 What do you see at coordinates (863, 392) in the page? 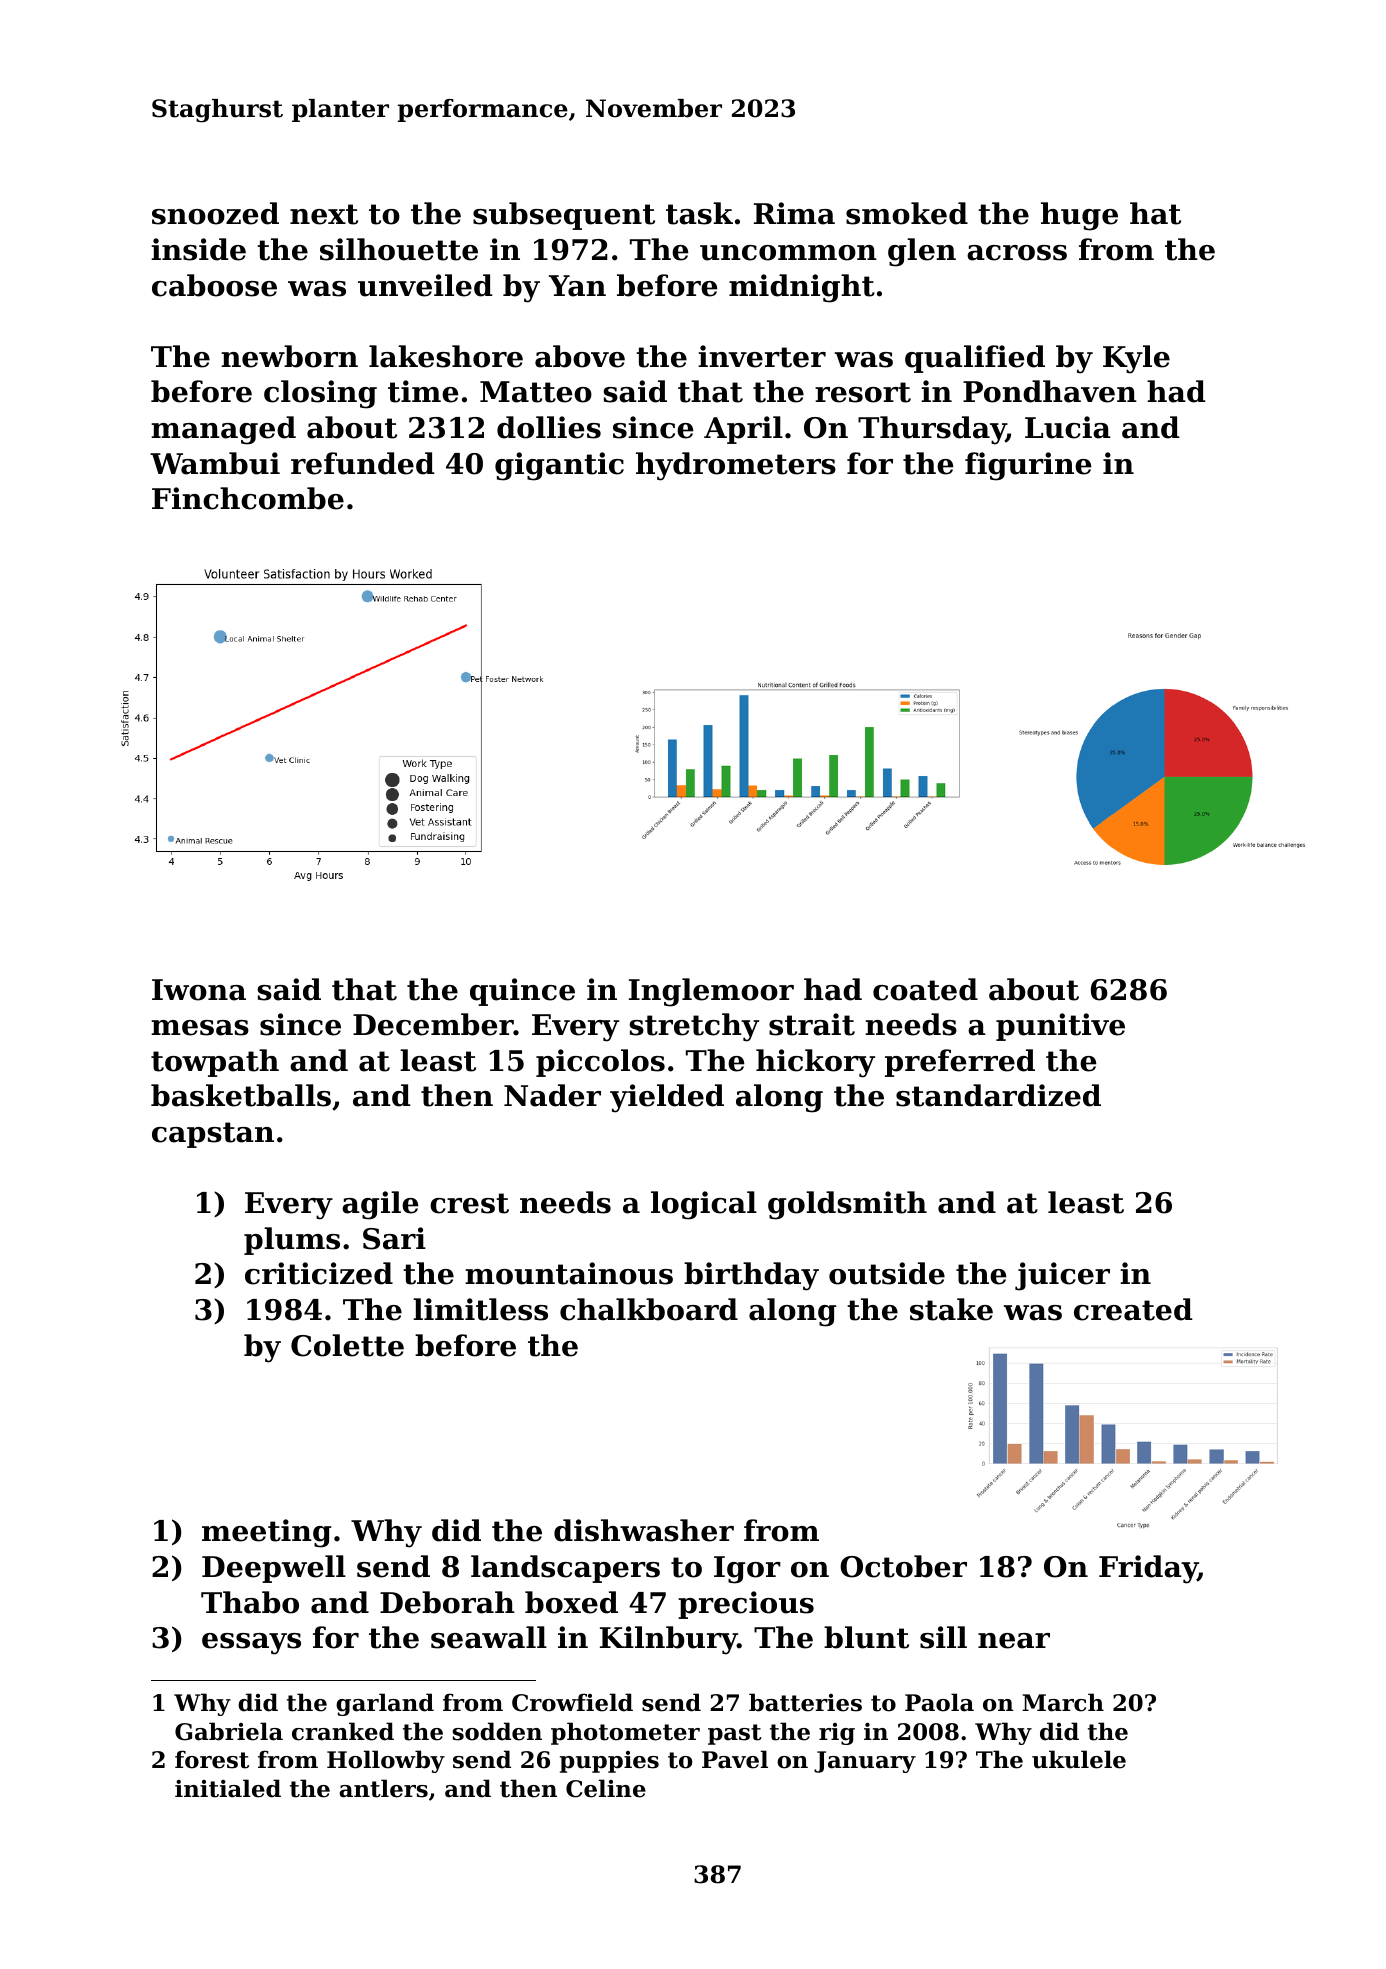
I see `resort` at bounding box center [863, 392].
